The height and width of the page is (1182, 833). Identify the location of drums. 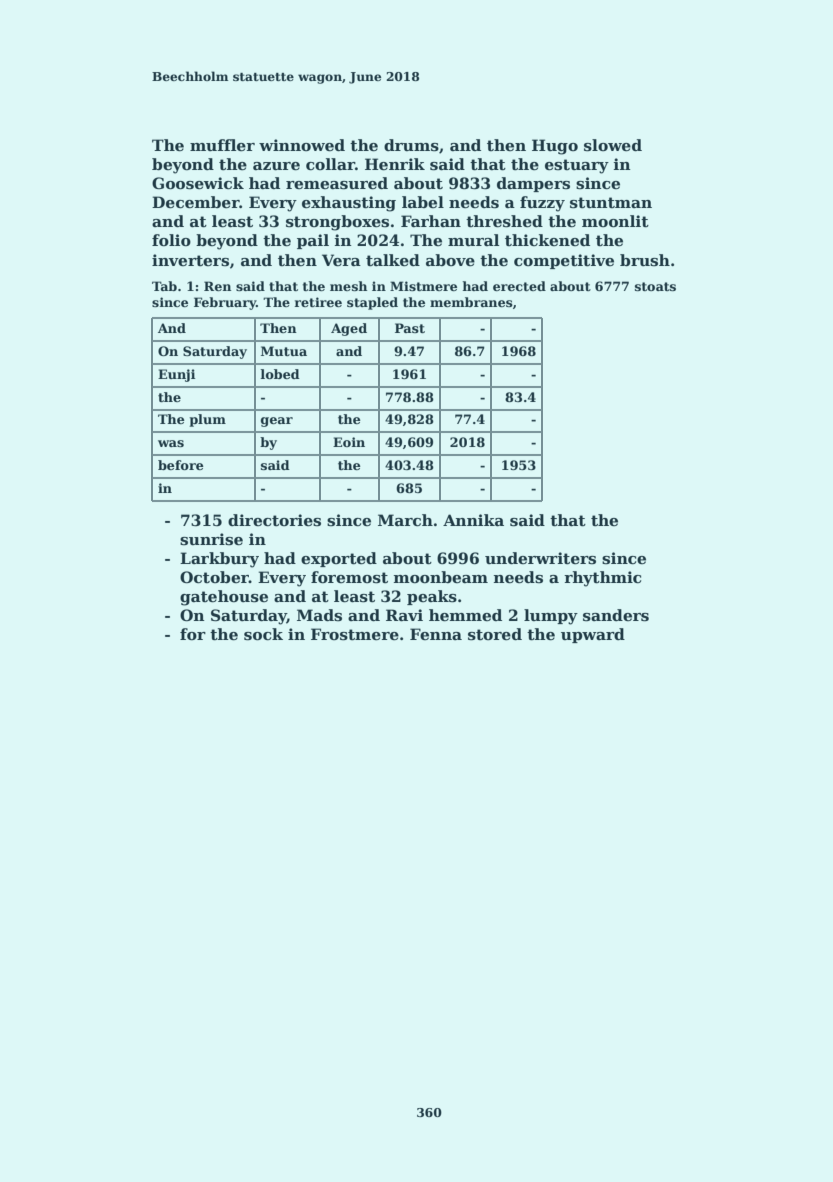
(411, 145).
